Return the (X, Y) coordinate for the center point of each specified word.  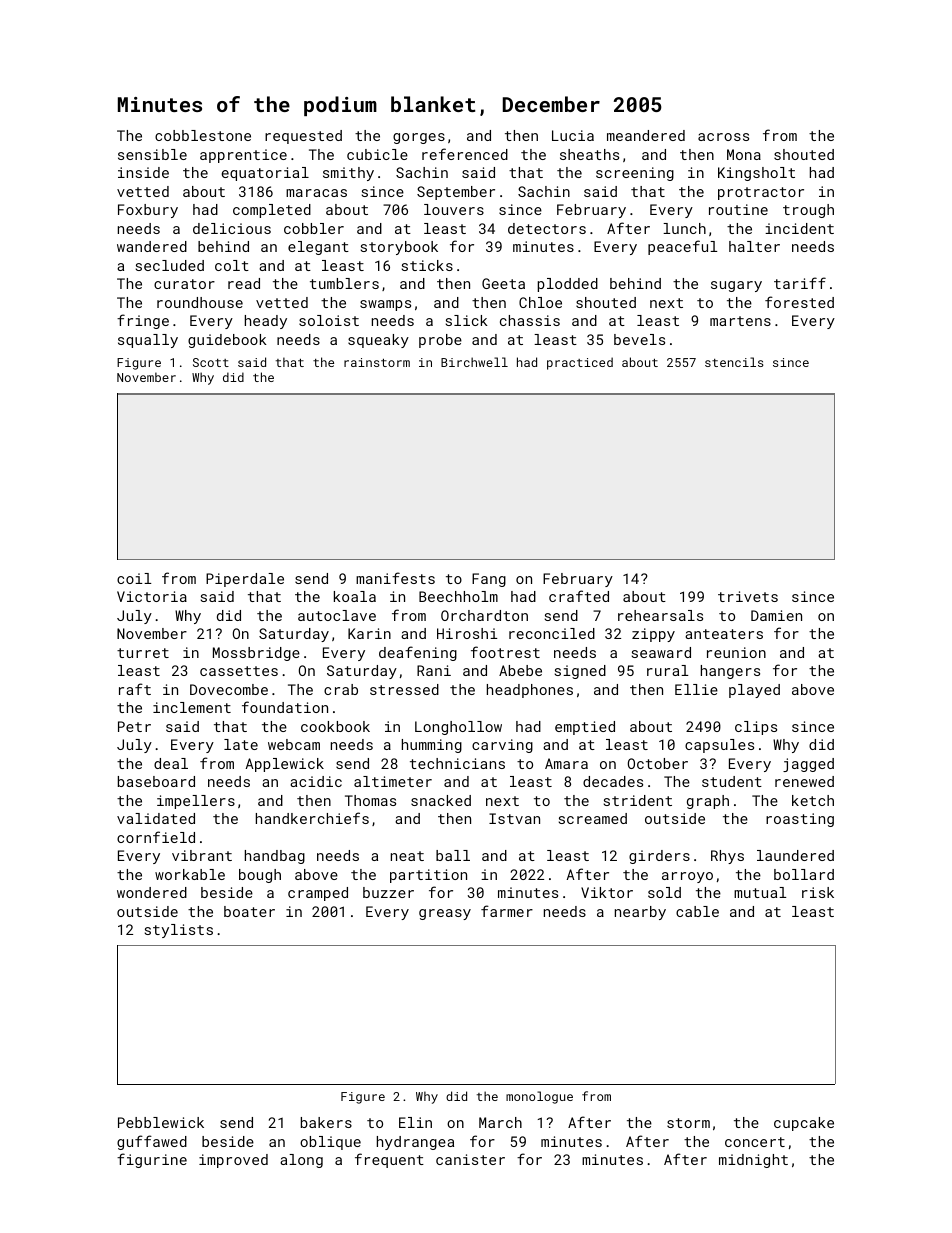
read (244, 283)
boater (249, 911)
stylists (179, 931)
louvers (454, 209)
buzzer (388, 892)
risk (818, 892)
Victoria (152, 596)
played (754, 691)
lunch (684, 228)
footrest (505, 652)
